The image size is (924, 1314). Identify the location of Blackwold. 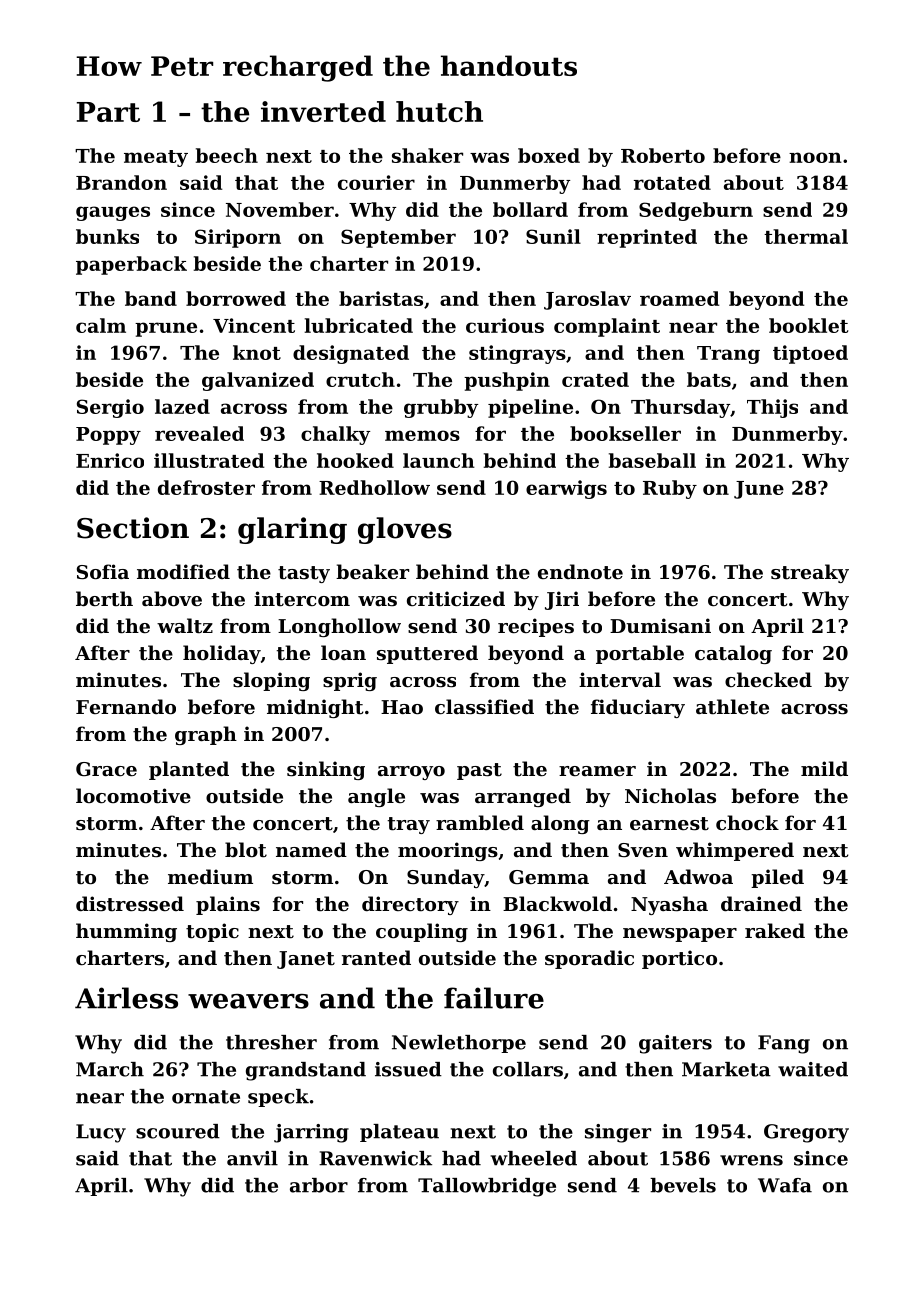
(557, 903).
